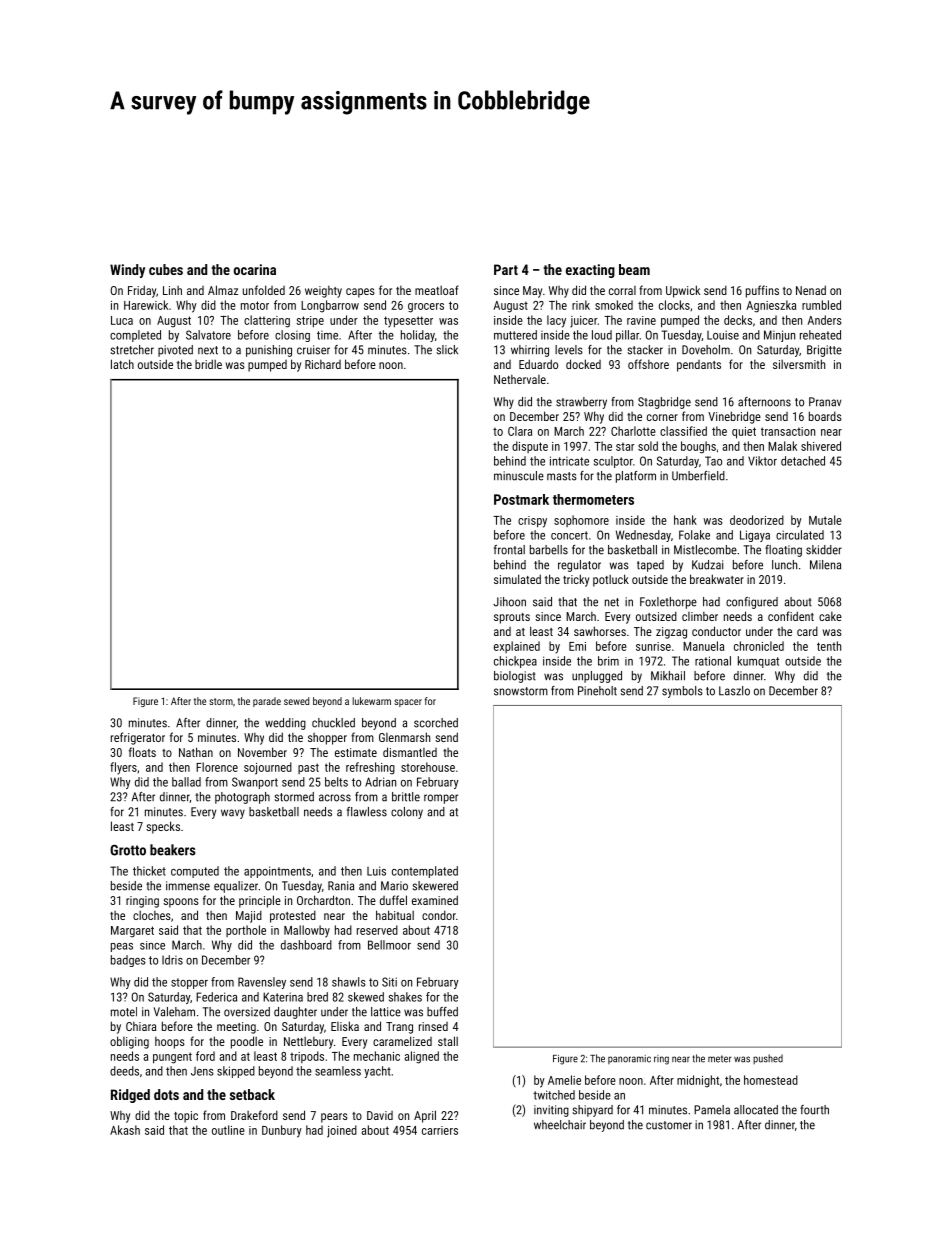  Describe the element at coordinates (123, 768) in the document. I see `flyers` at that location.
